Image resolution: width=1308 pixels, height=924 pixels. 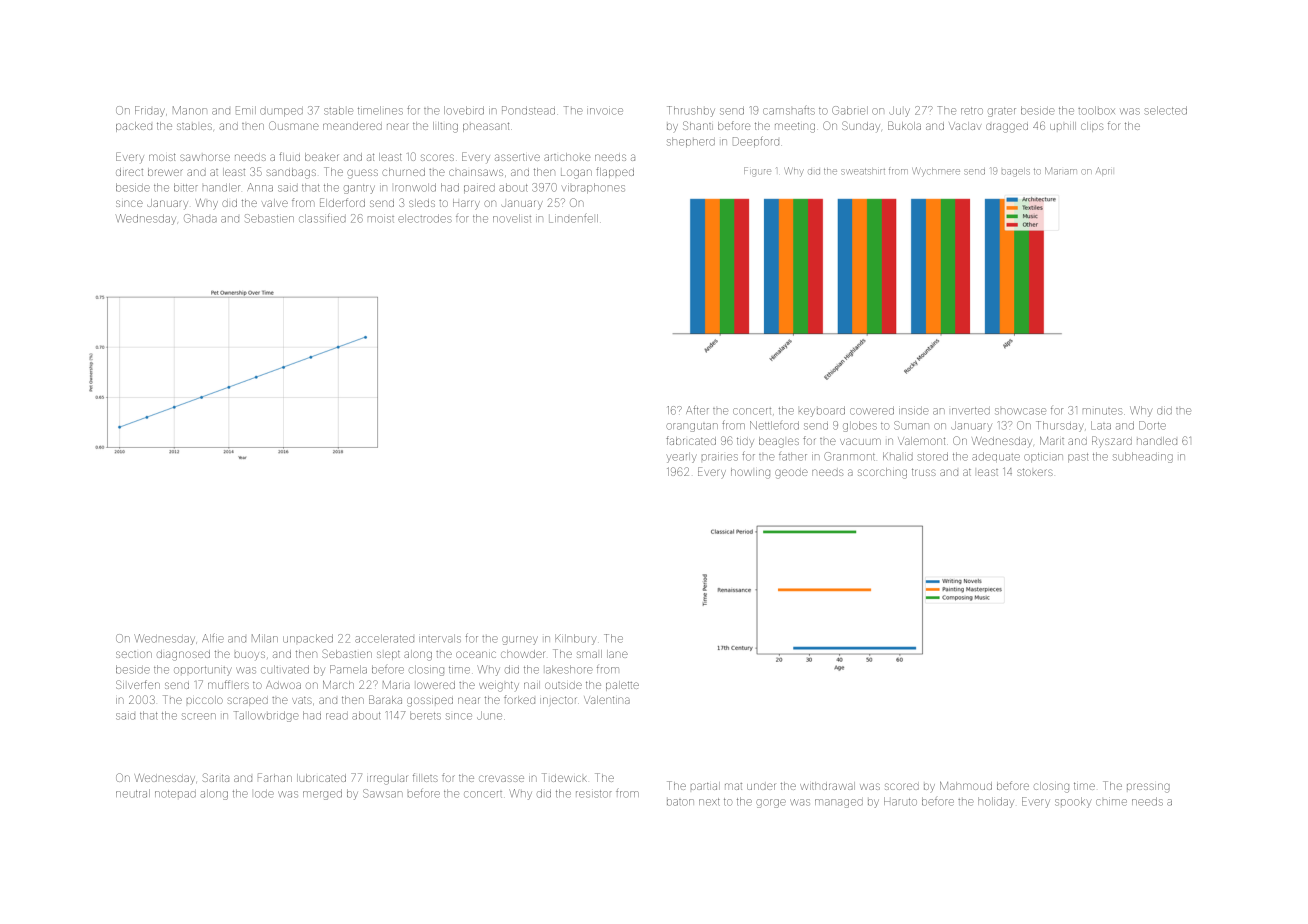 I want to click on Dorte, so click(x=1152, y=425).
